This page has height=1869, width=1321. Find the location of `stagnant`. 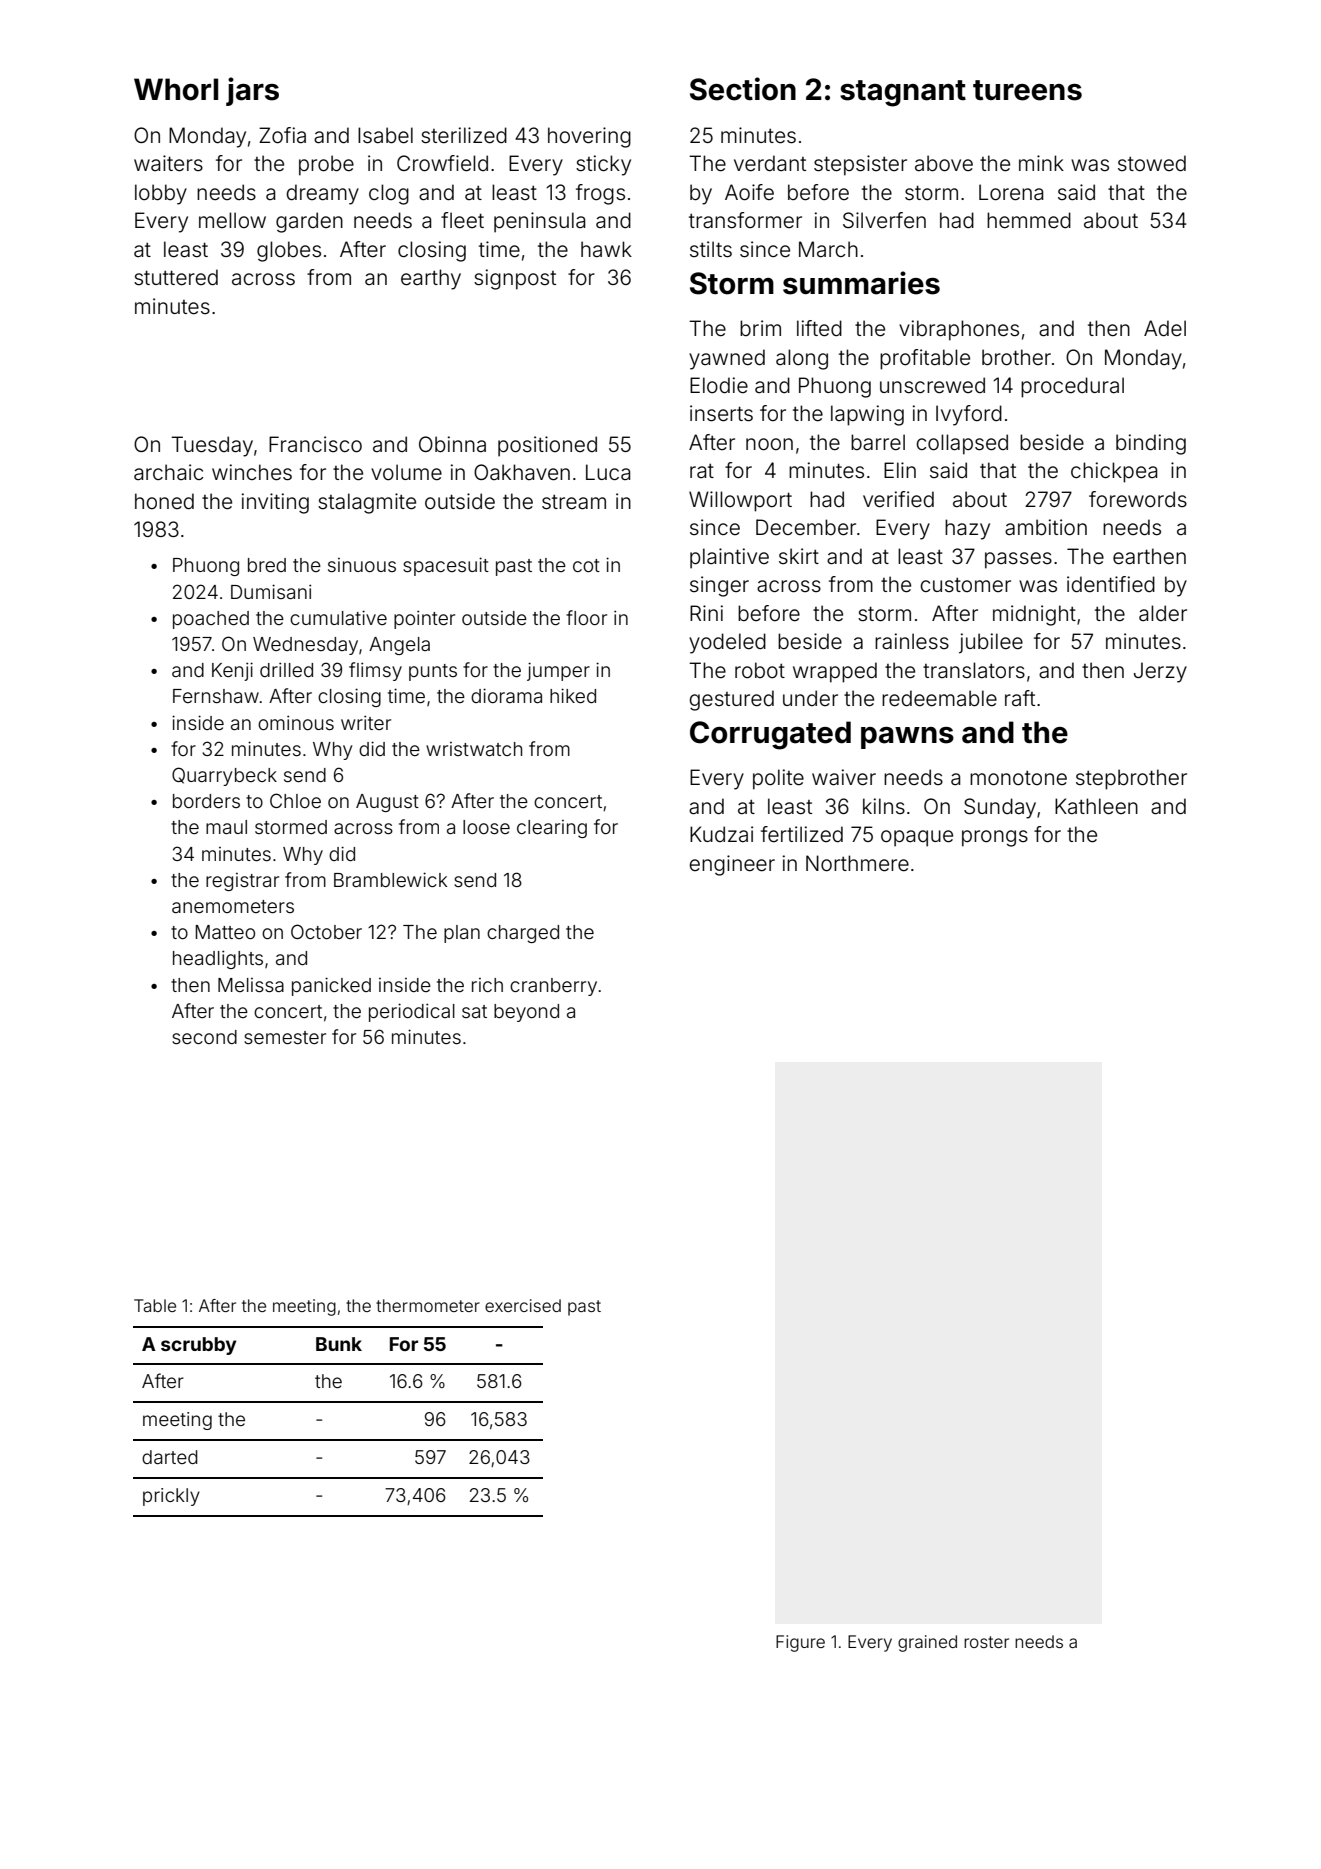

stagnant is located at coordinates (903, 93).
